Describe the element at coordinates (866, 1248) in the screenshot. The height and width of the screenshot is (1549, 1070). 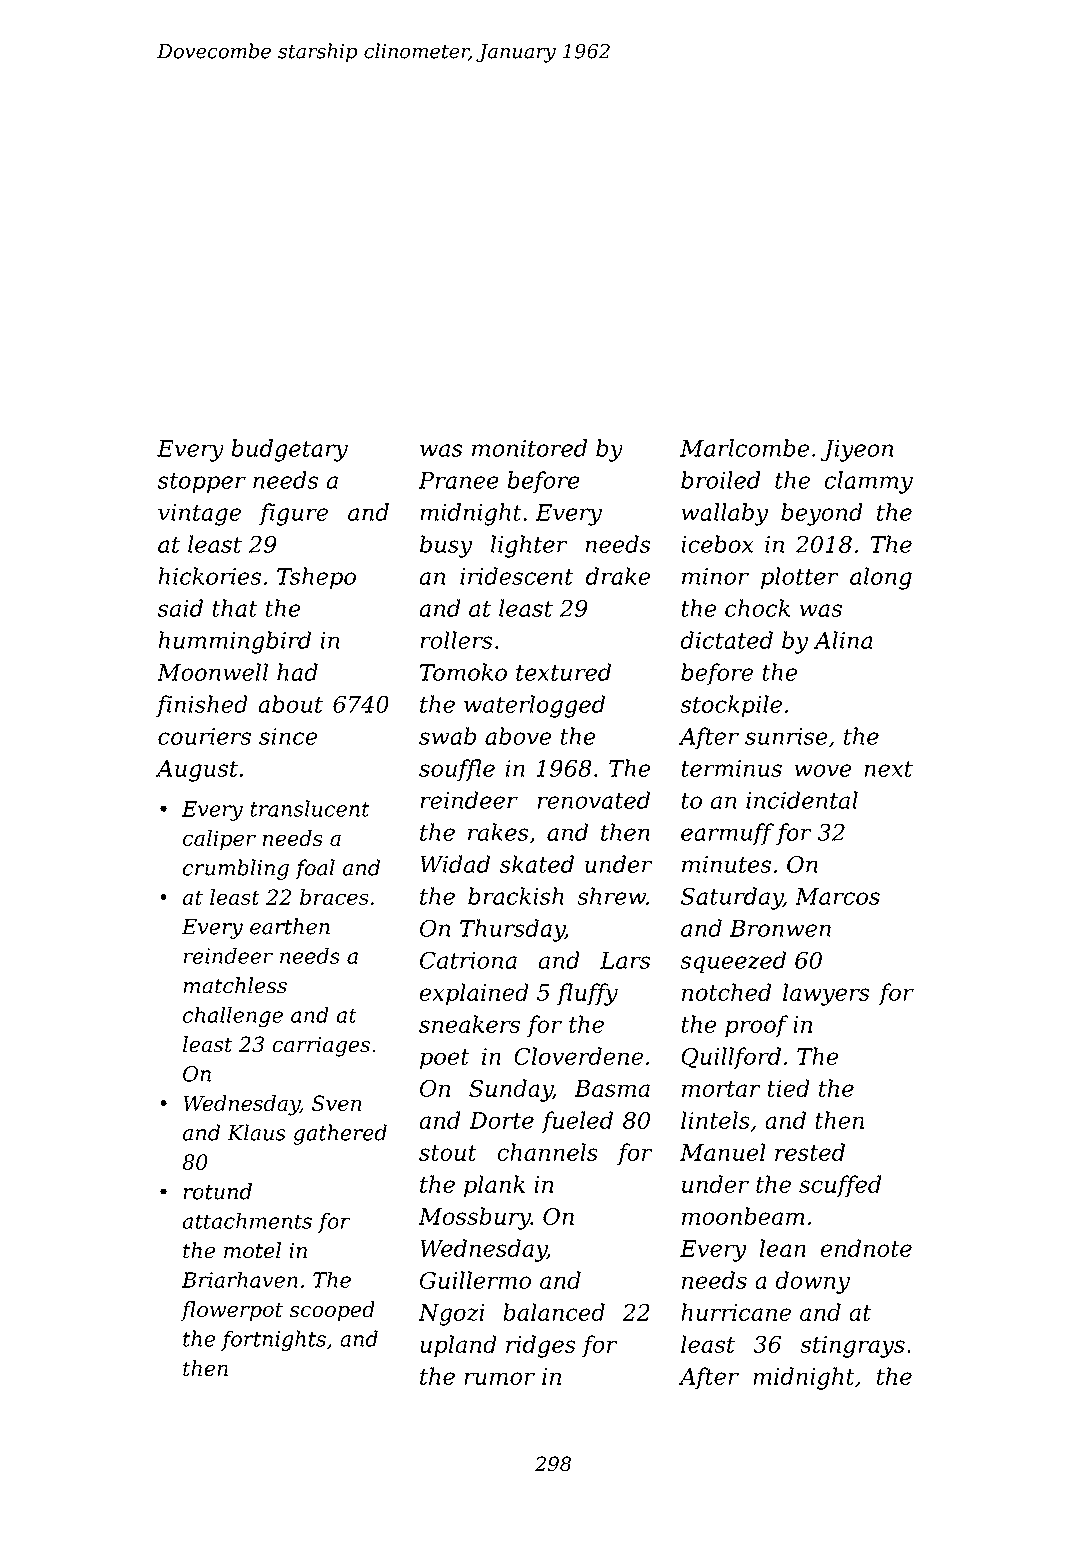
I see `endnote` at that location.
